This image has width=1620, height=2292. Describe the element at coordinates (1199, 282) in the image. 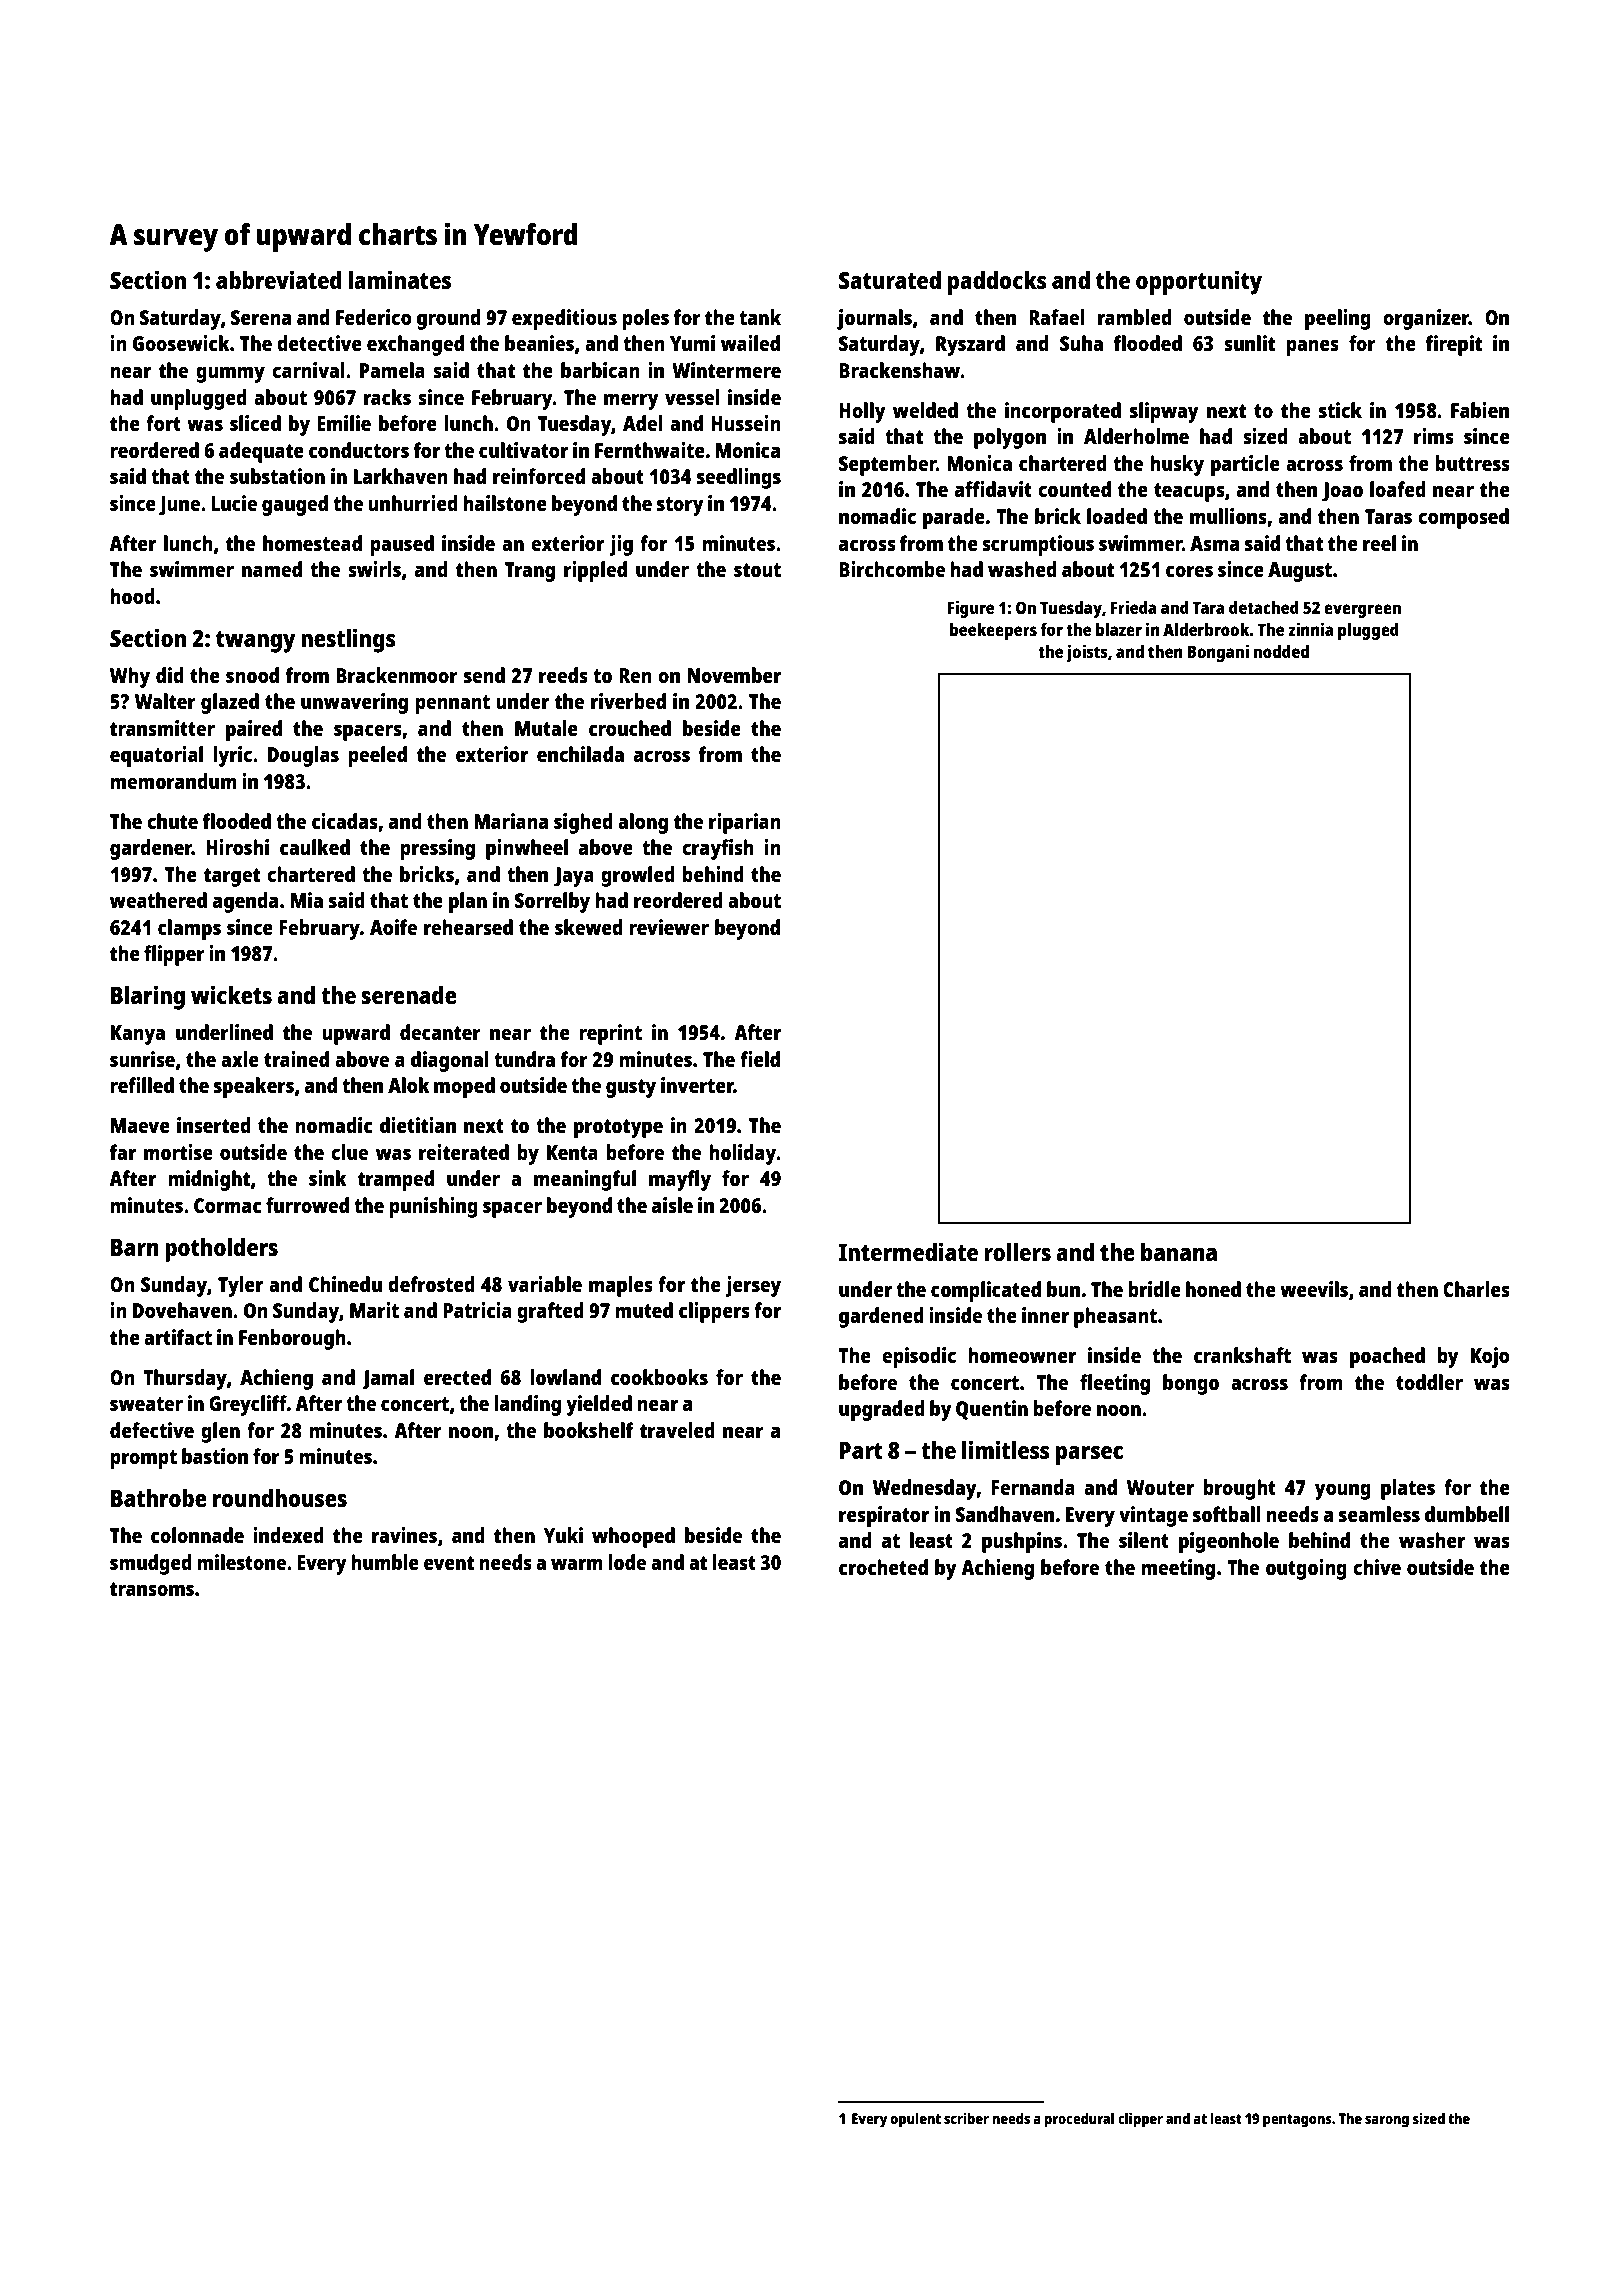

I see `opportunity` at that location.
